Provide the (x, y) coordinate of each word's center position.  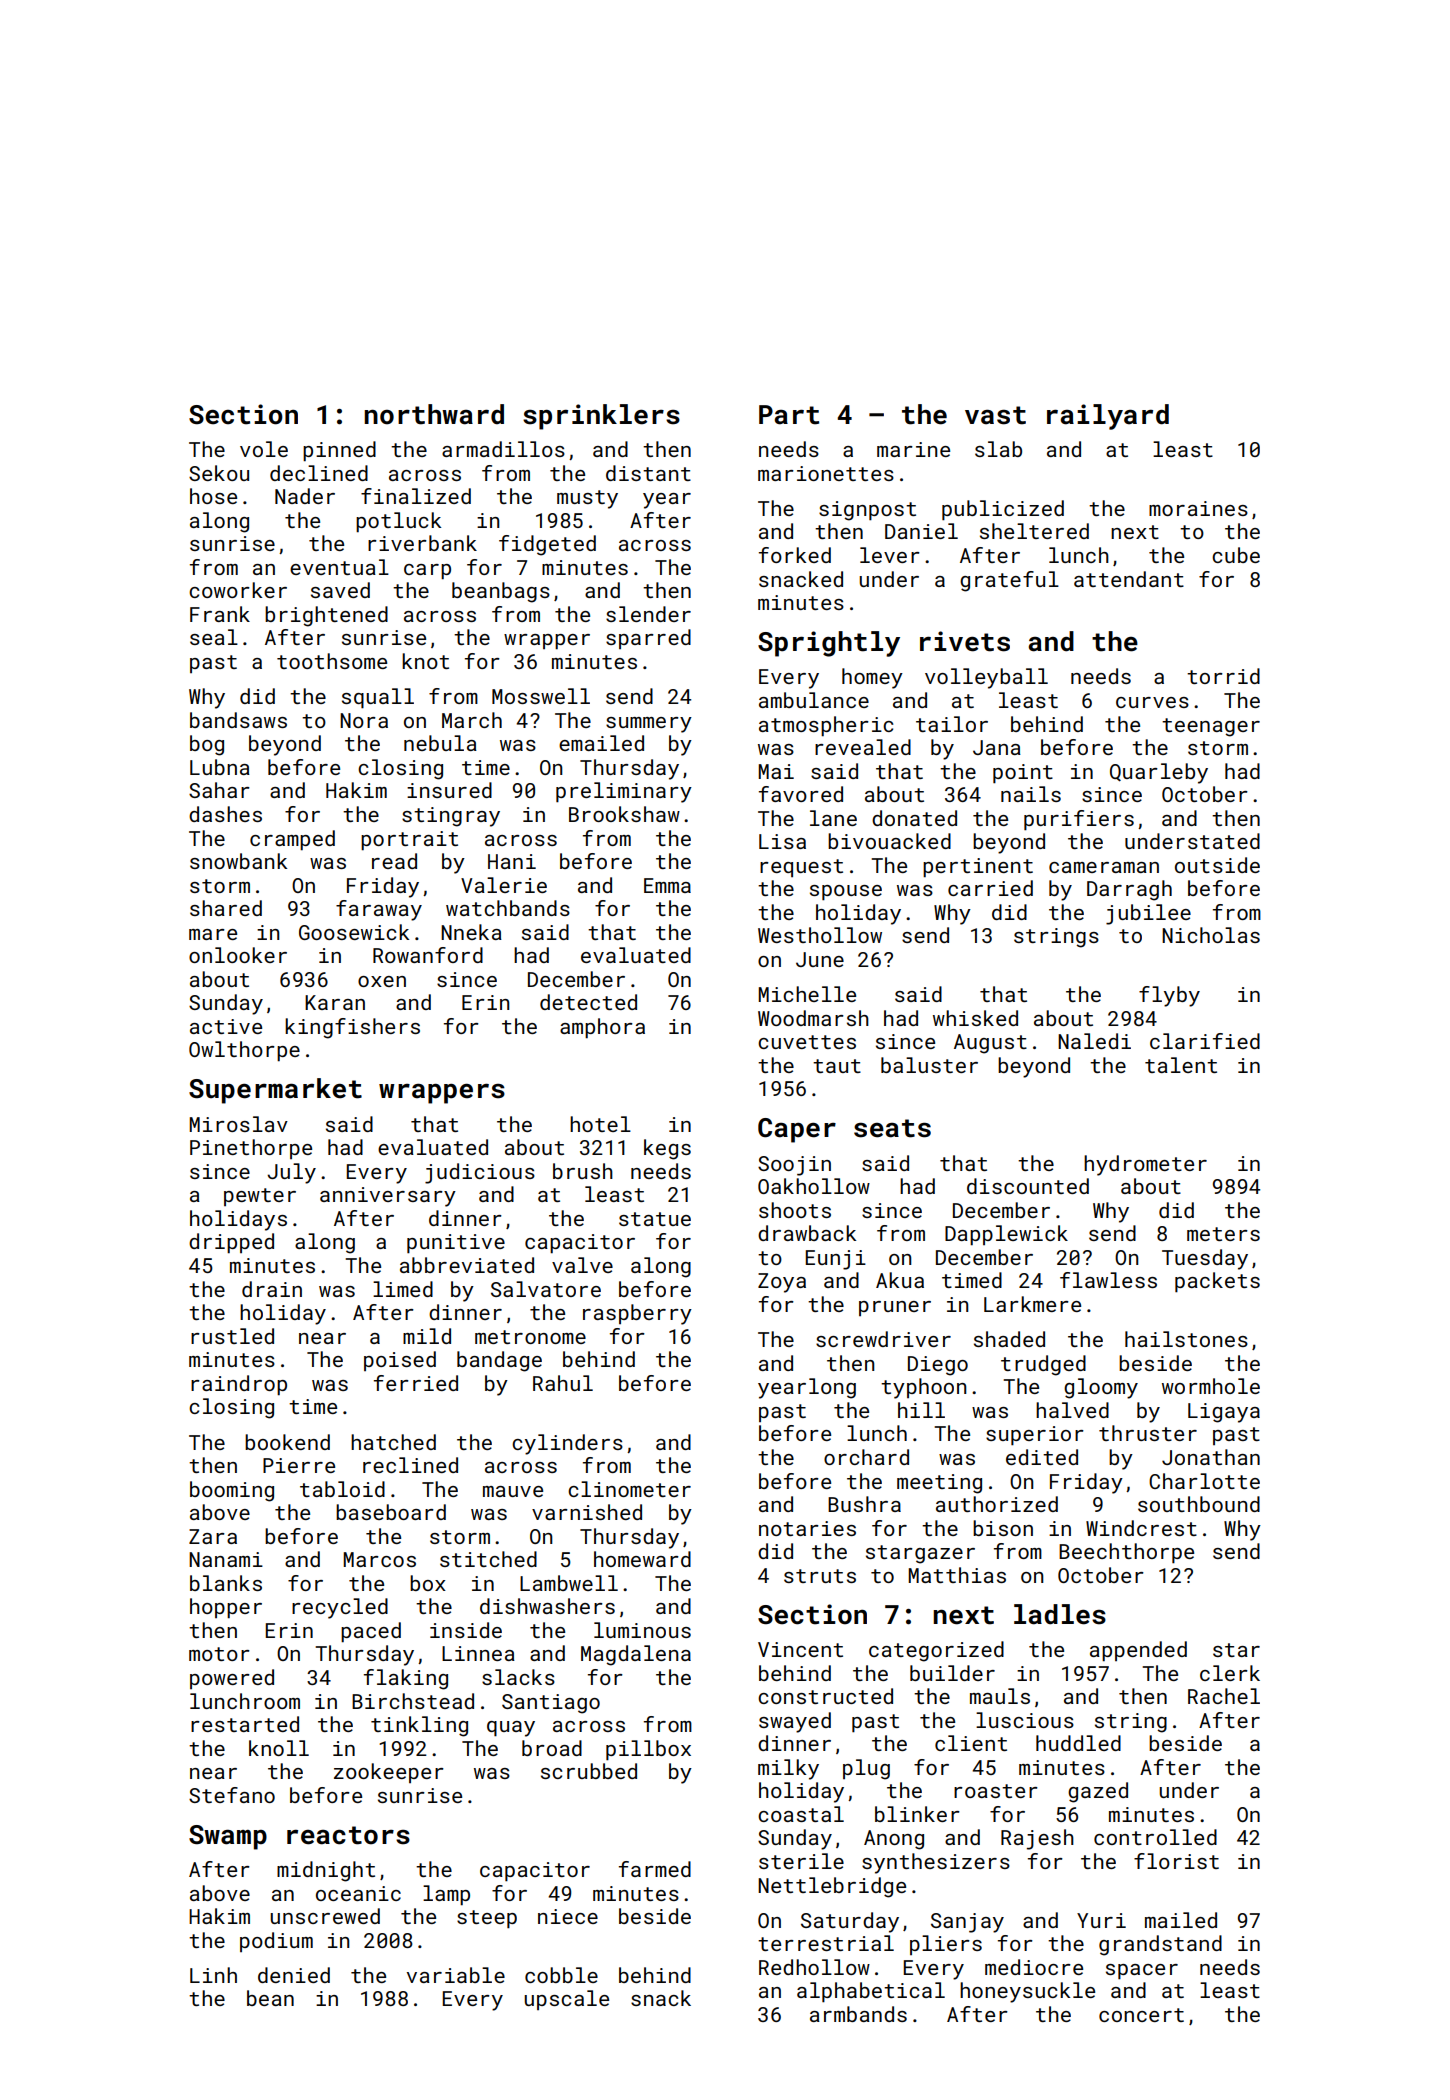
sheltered (1034, 531)
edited (1042, 1457)
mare (213, 934)
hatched (393, 1442)
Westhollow (820, 935)
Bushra (864, 1504)
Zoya (782, 1283)
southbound (1199, 1504)
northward (434, 414)
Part (789, 415)
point (1023, 774)
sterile (801, 1861)
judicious (480, 1173)
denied (294, 1975)
